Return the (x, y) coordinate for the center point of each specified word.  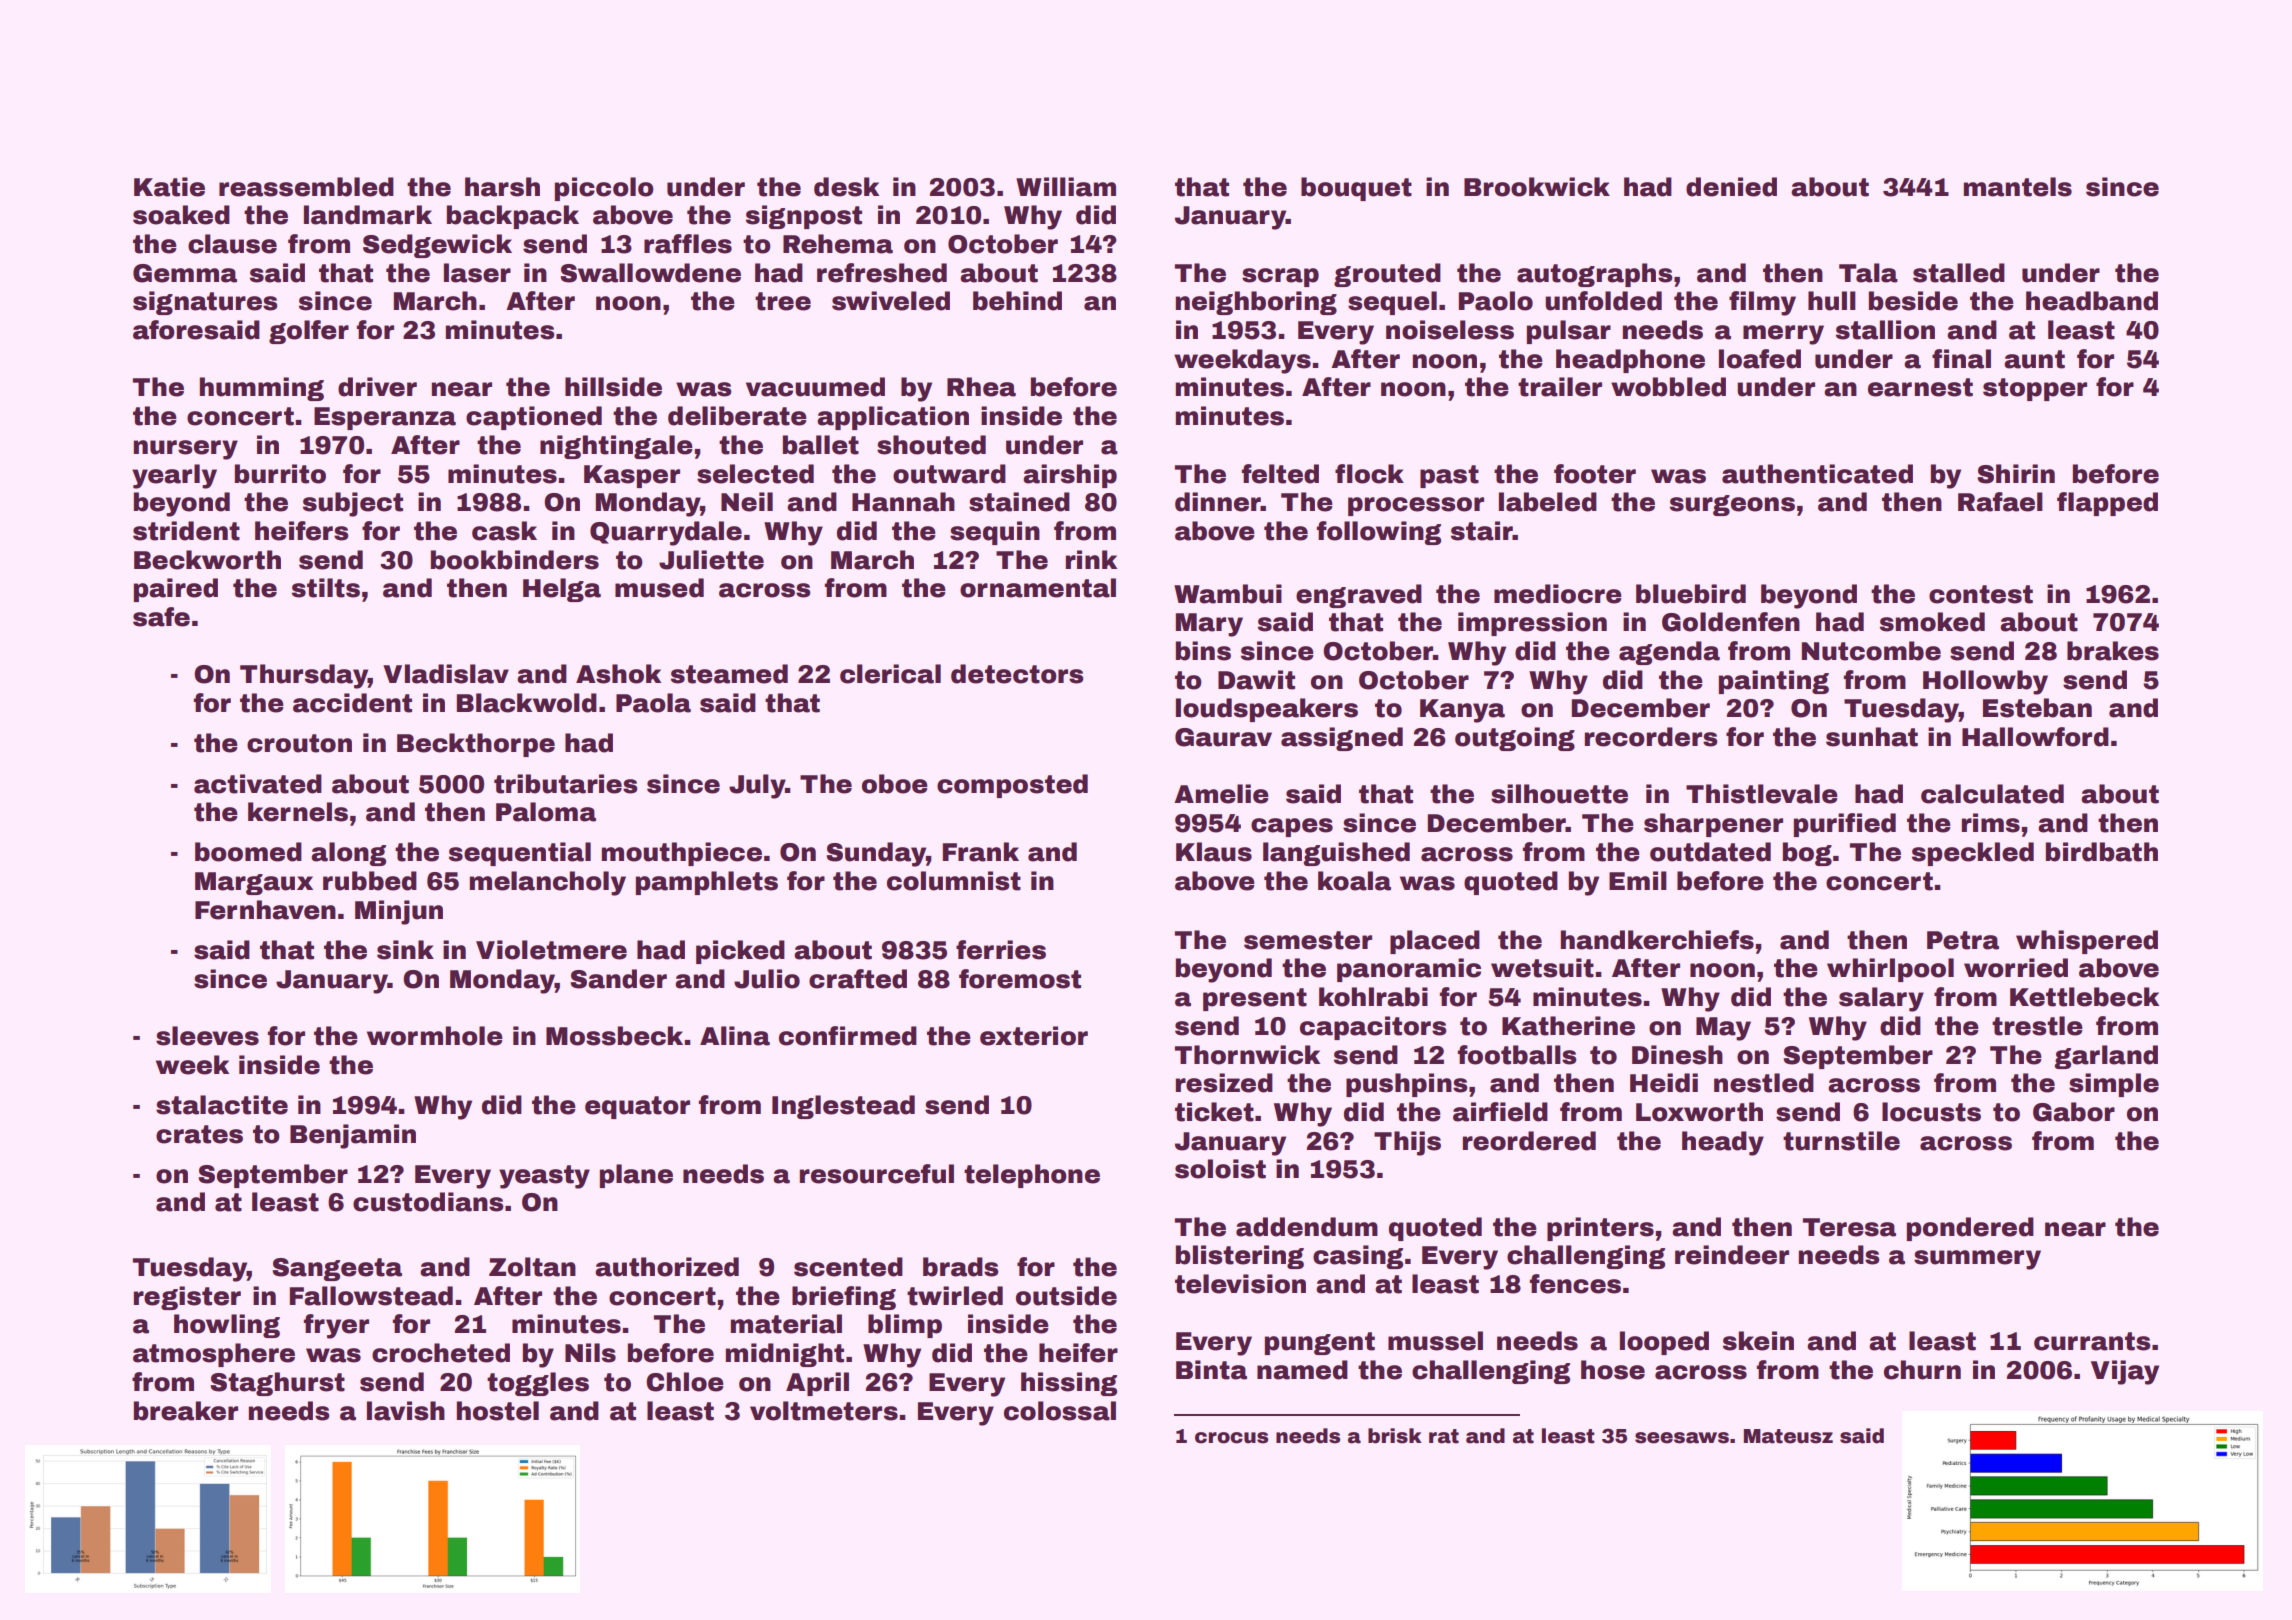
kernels (298, 812)
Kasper (632, 476)
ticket (1214, 1112)
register (187, 1298)
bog (1807, 854)
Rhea (981, 387)
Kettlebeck (2084, 997)
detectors (1017, 674)
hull (1832, 301)
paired (176, 590)
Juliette (711, 560)
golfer (309, 332)
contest (1981, 594)
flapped (2107, 504)
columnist (954, 881)
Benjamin (353, 1136)
